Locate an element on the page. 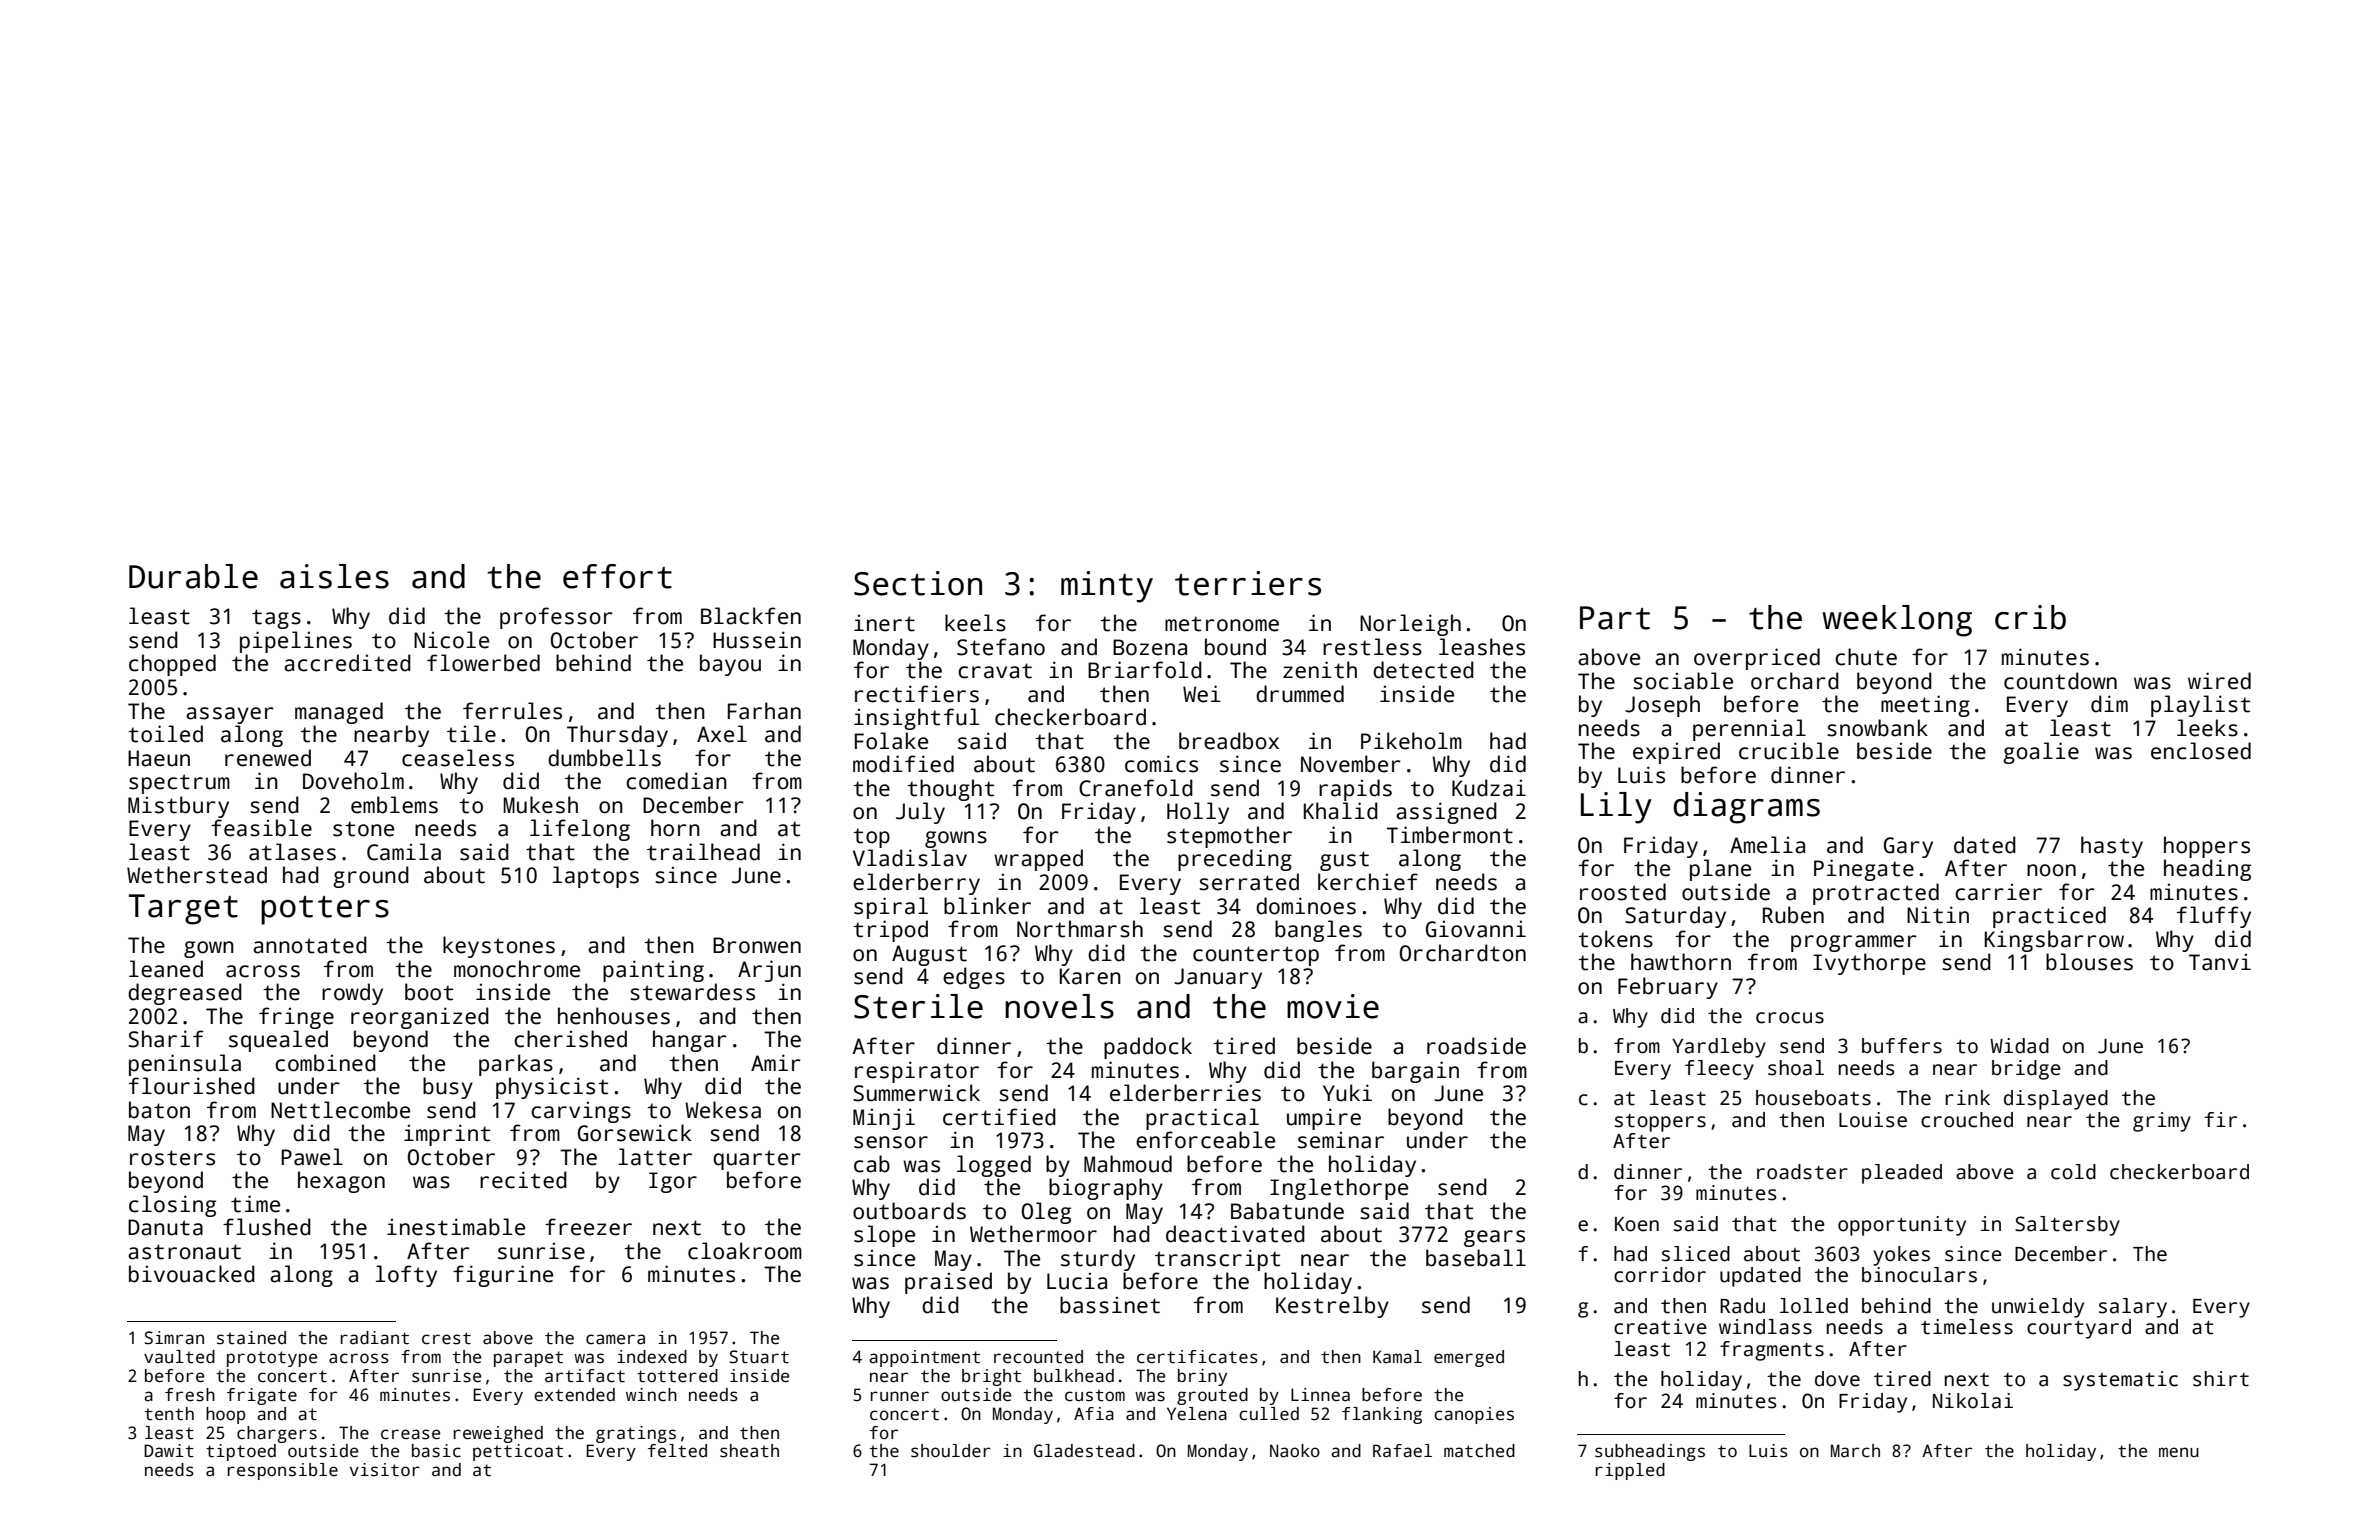 The width and height of the document is (2380, 1540). Kestrelby is located at coordinates (1332, 1307).
